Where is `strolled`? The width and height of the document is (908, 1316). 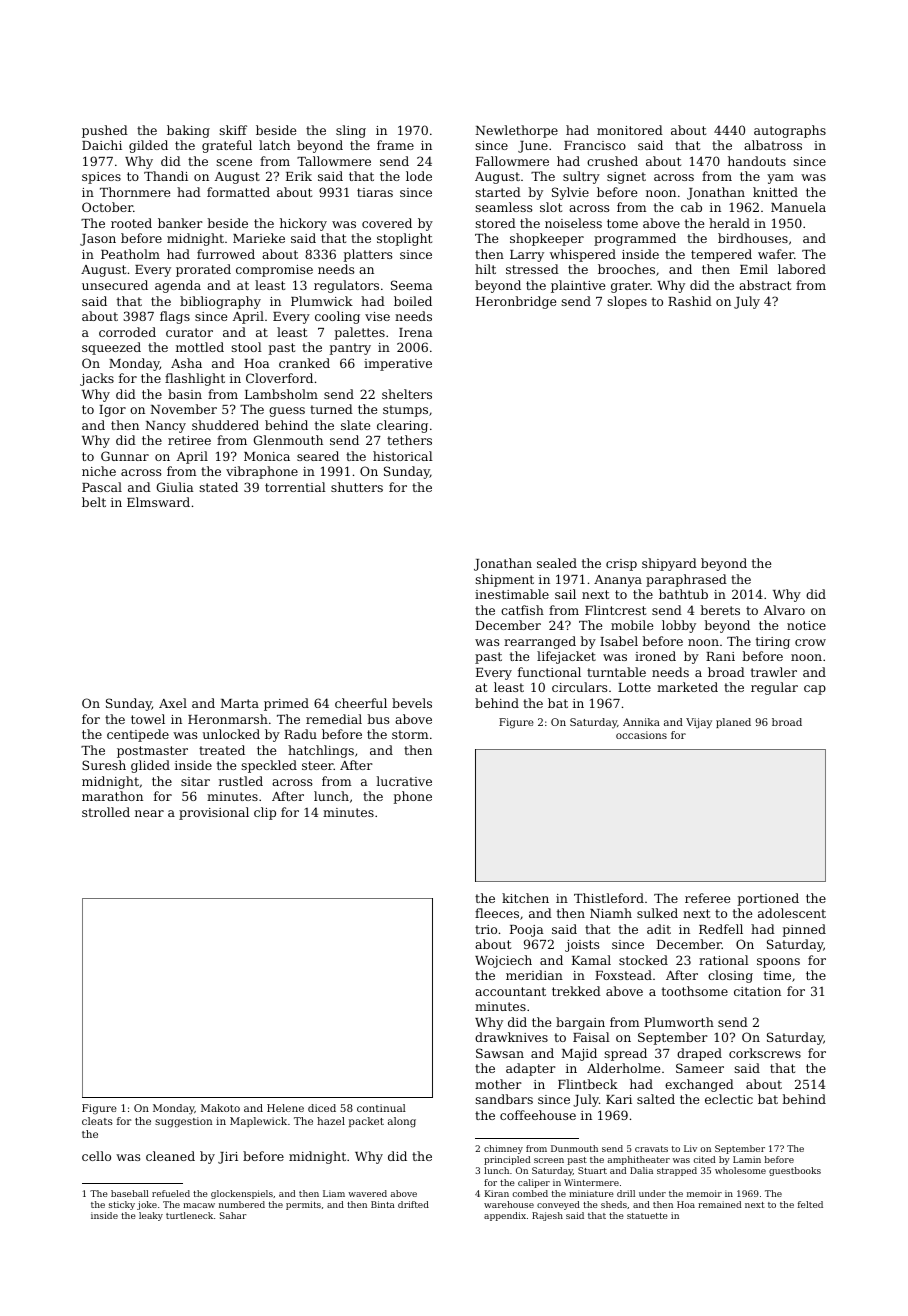 strolled is located at coordinates (106, 812).
